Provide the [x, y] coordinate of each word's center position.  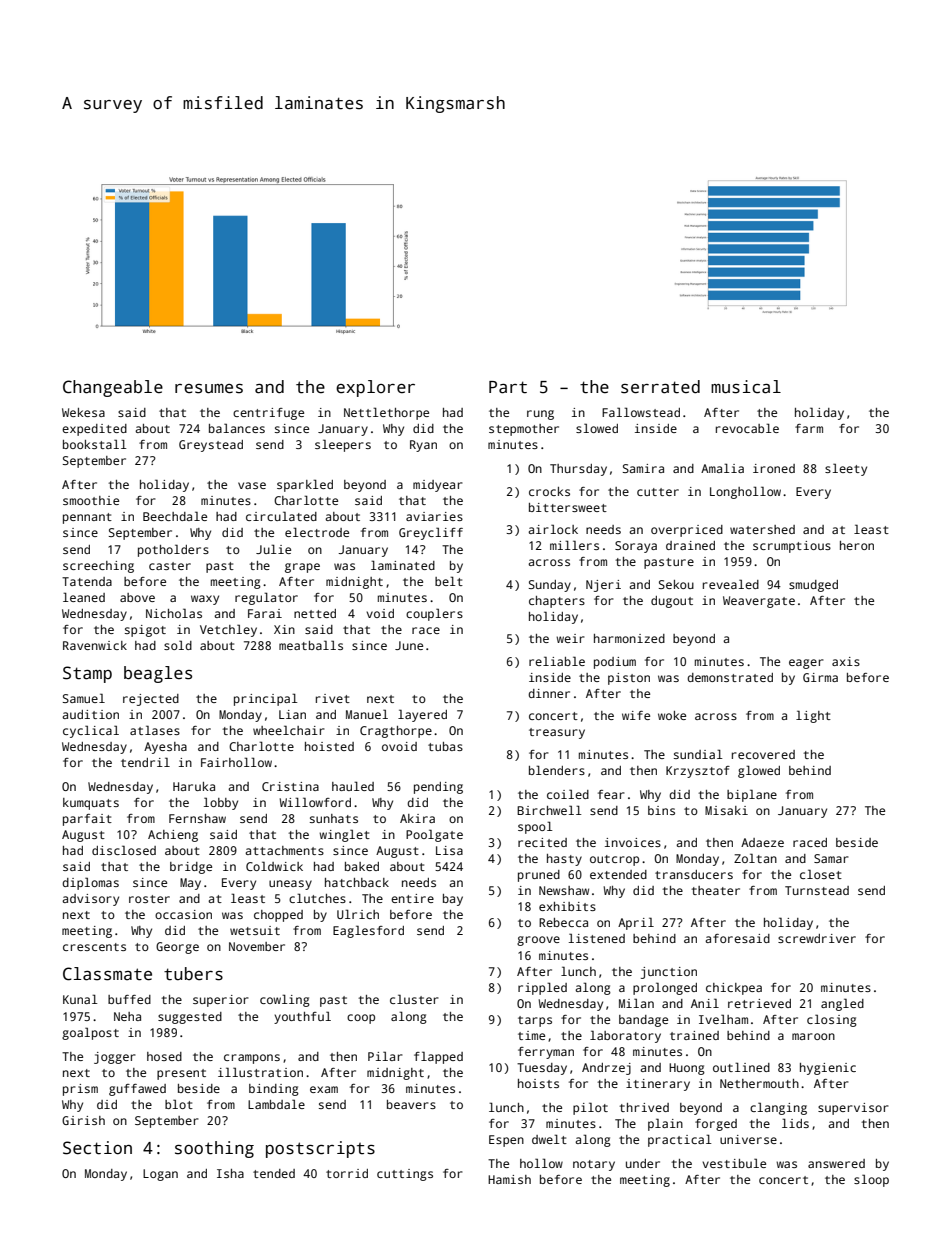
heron [857, 545]
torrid [347, 1173]
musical [746, 387]
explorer [375, 388]
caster [170, 566]
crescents [94, 947]
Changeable [113, 388]
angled [842, 1004]
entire [412, 898]
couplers [434, 614]
